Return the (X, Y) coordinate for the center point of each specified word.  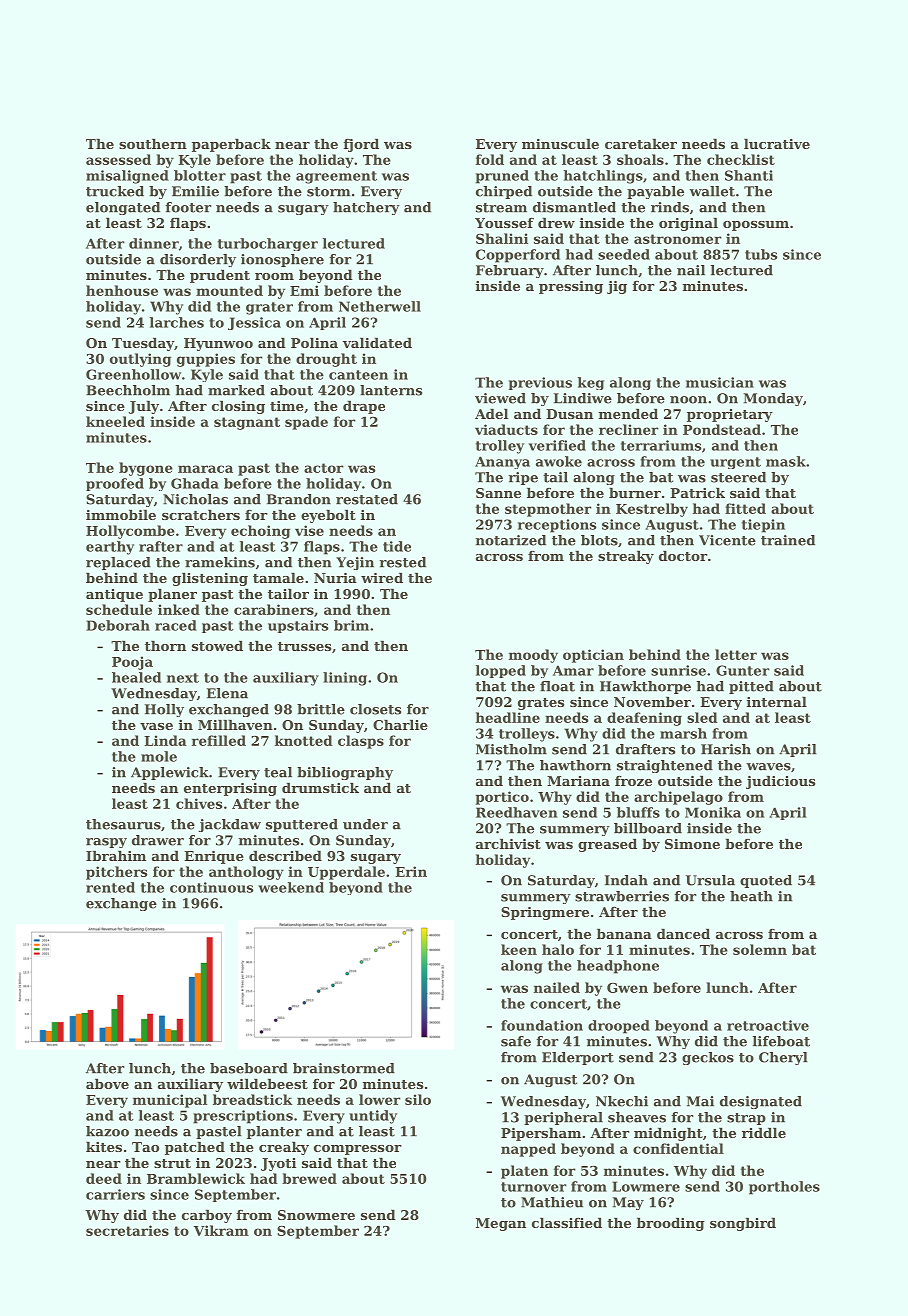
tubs (761, 254)
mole (159, 756)
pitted (751, 687)
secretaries (127, 1230)
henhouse (122, 290)
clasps (361, 742)
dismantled (574, 207)
